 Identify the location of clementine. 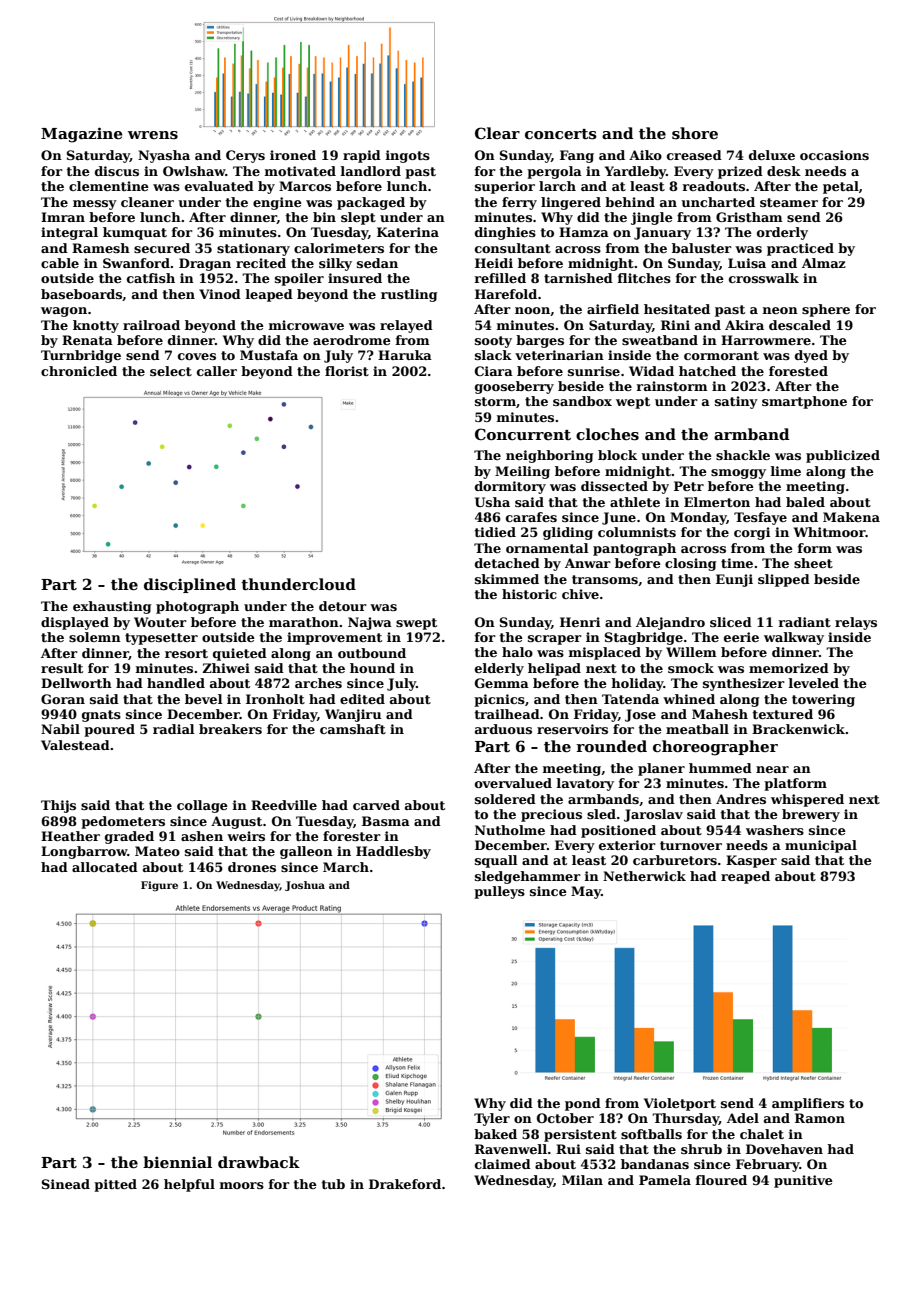
(109, 186).
